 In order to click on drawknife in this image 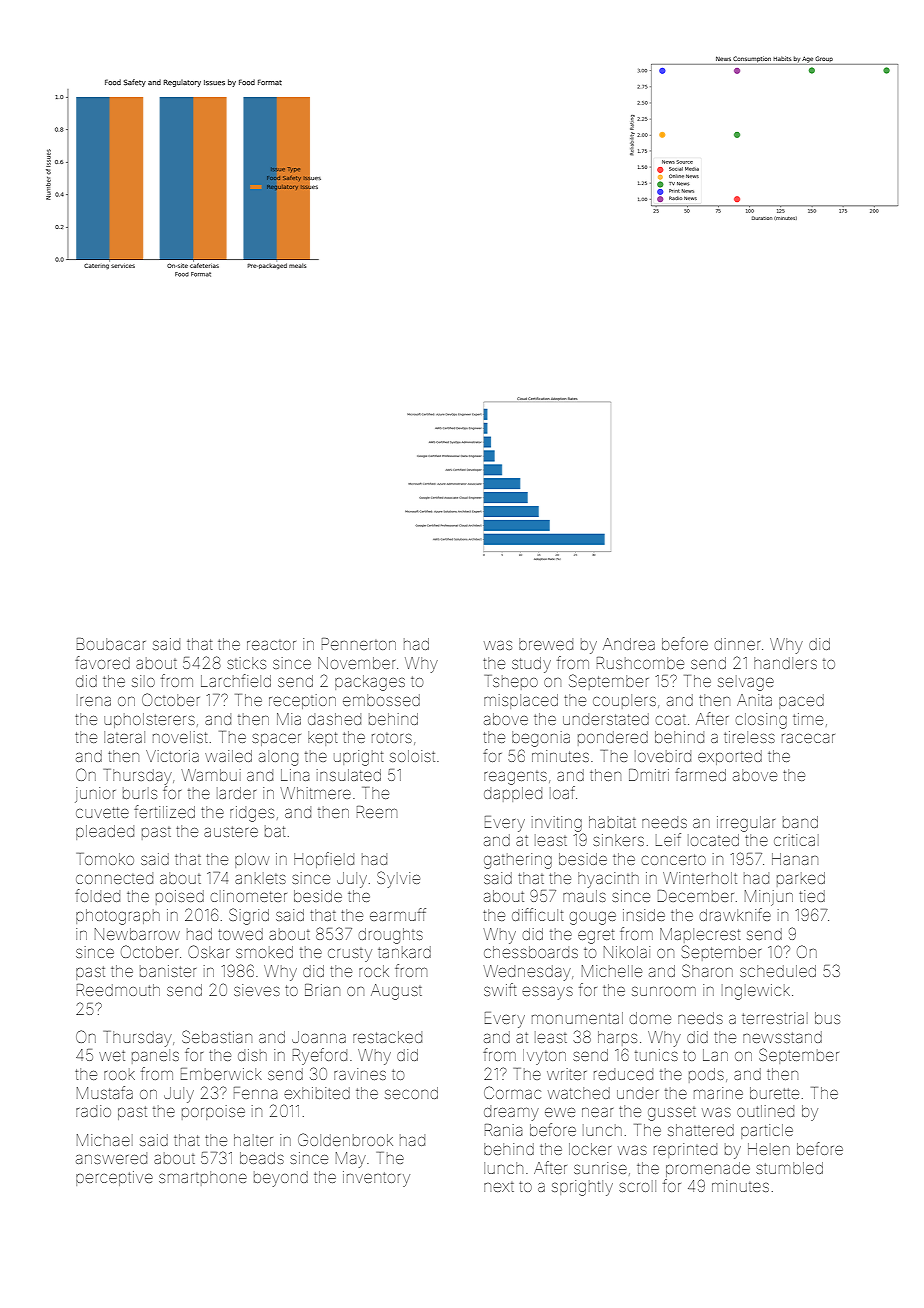, I will do `click(735, 914)`.
